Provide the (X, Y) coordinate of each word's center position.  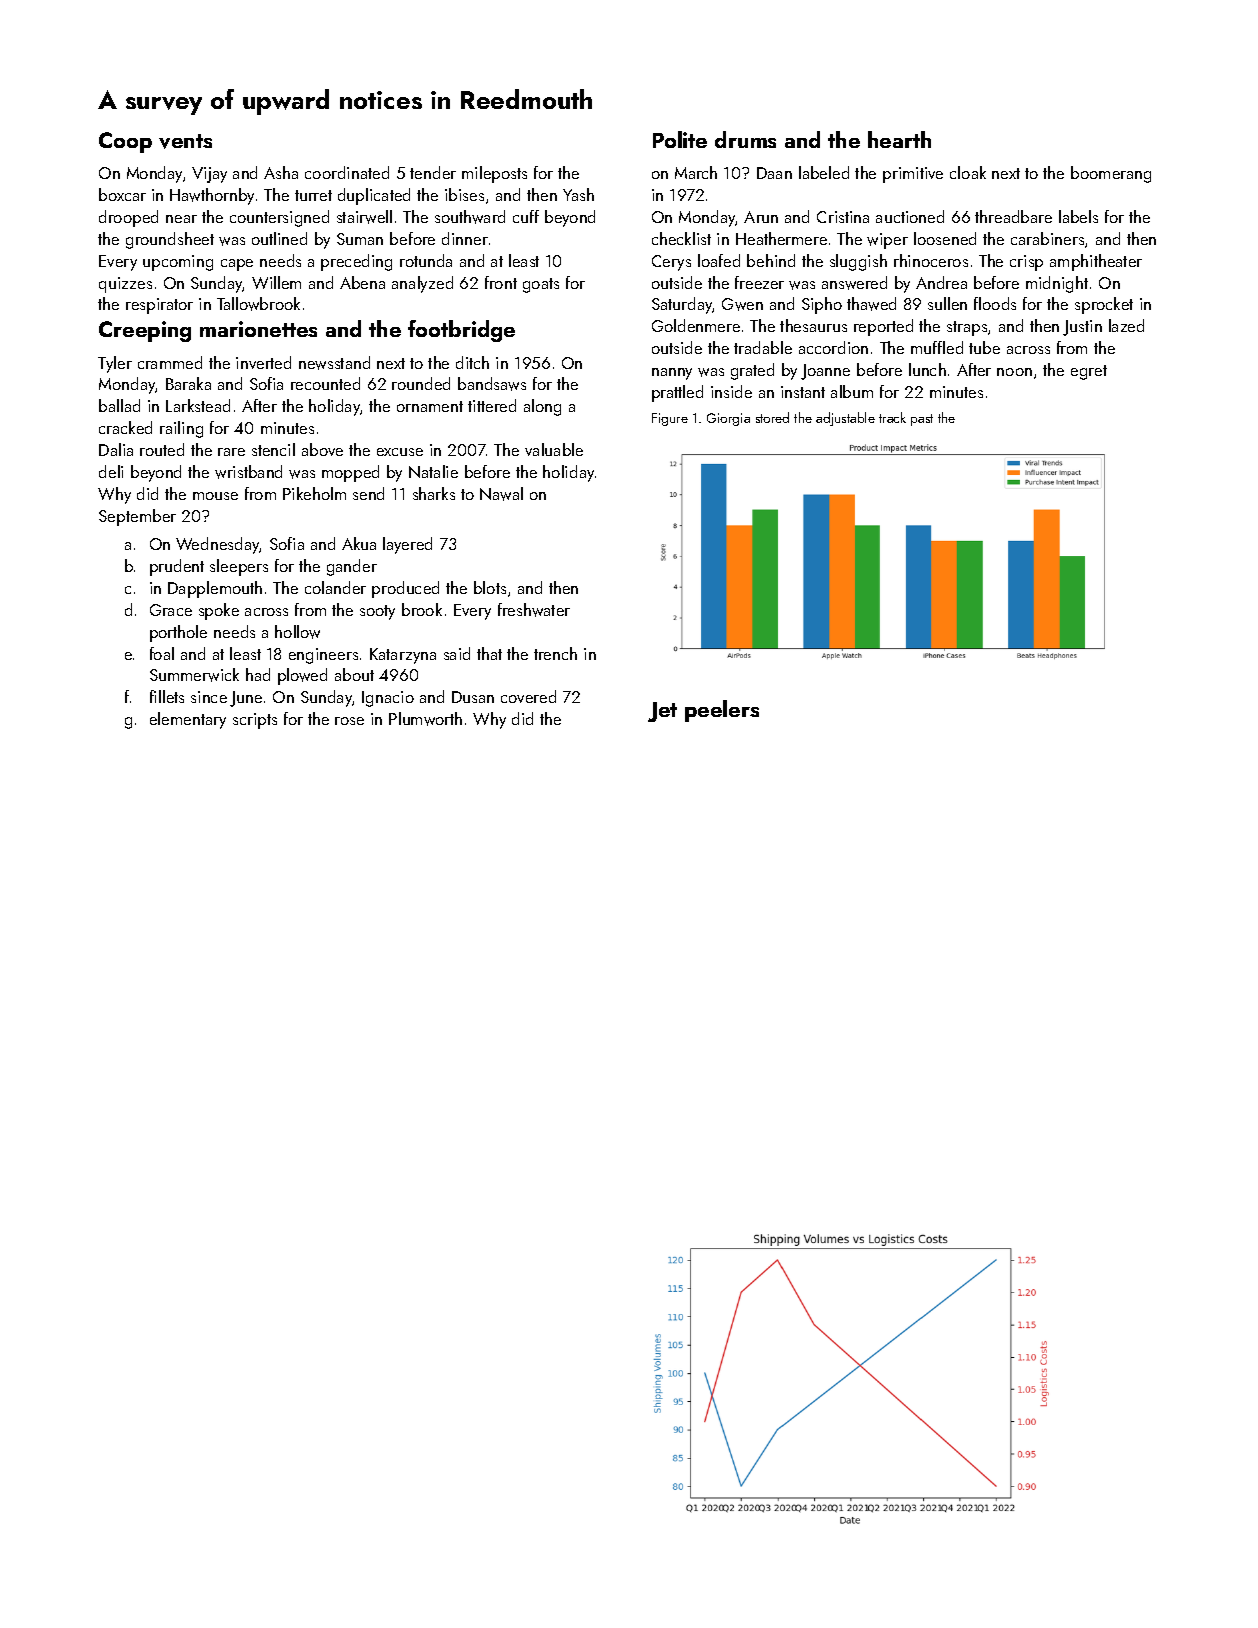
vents (185, 141)
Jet (662, 712)
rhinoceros (931, 260)
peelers (722, 711)
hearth (899, 139)
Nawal (501, 494)
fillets (167, 696)
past (922, 420)
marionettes (258, 329)
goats (541, 285)
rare (231, 452)
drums (745, 139)
